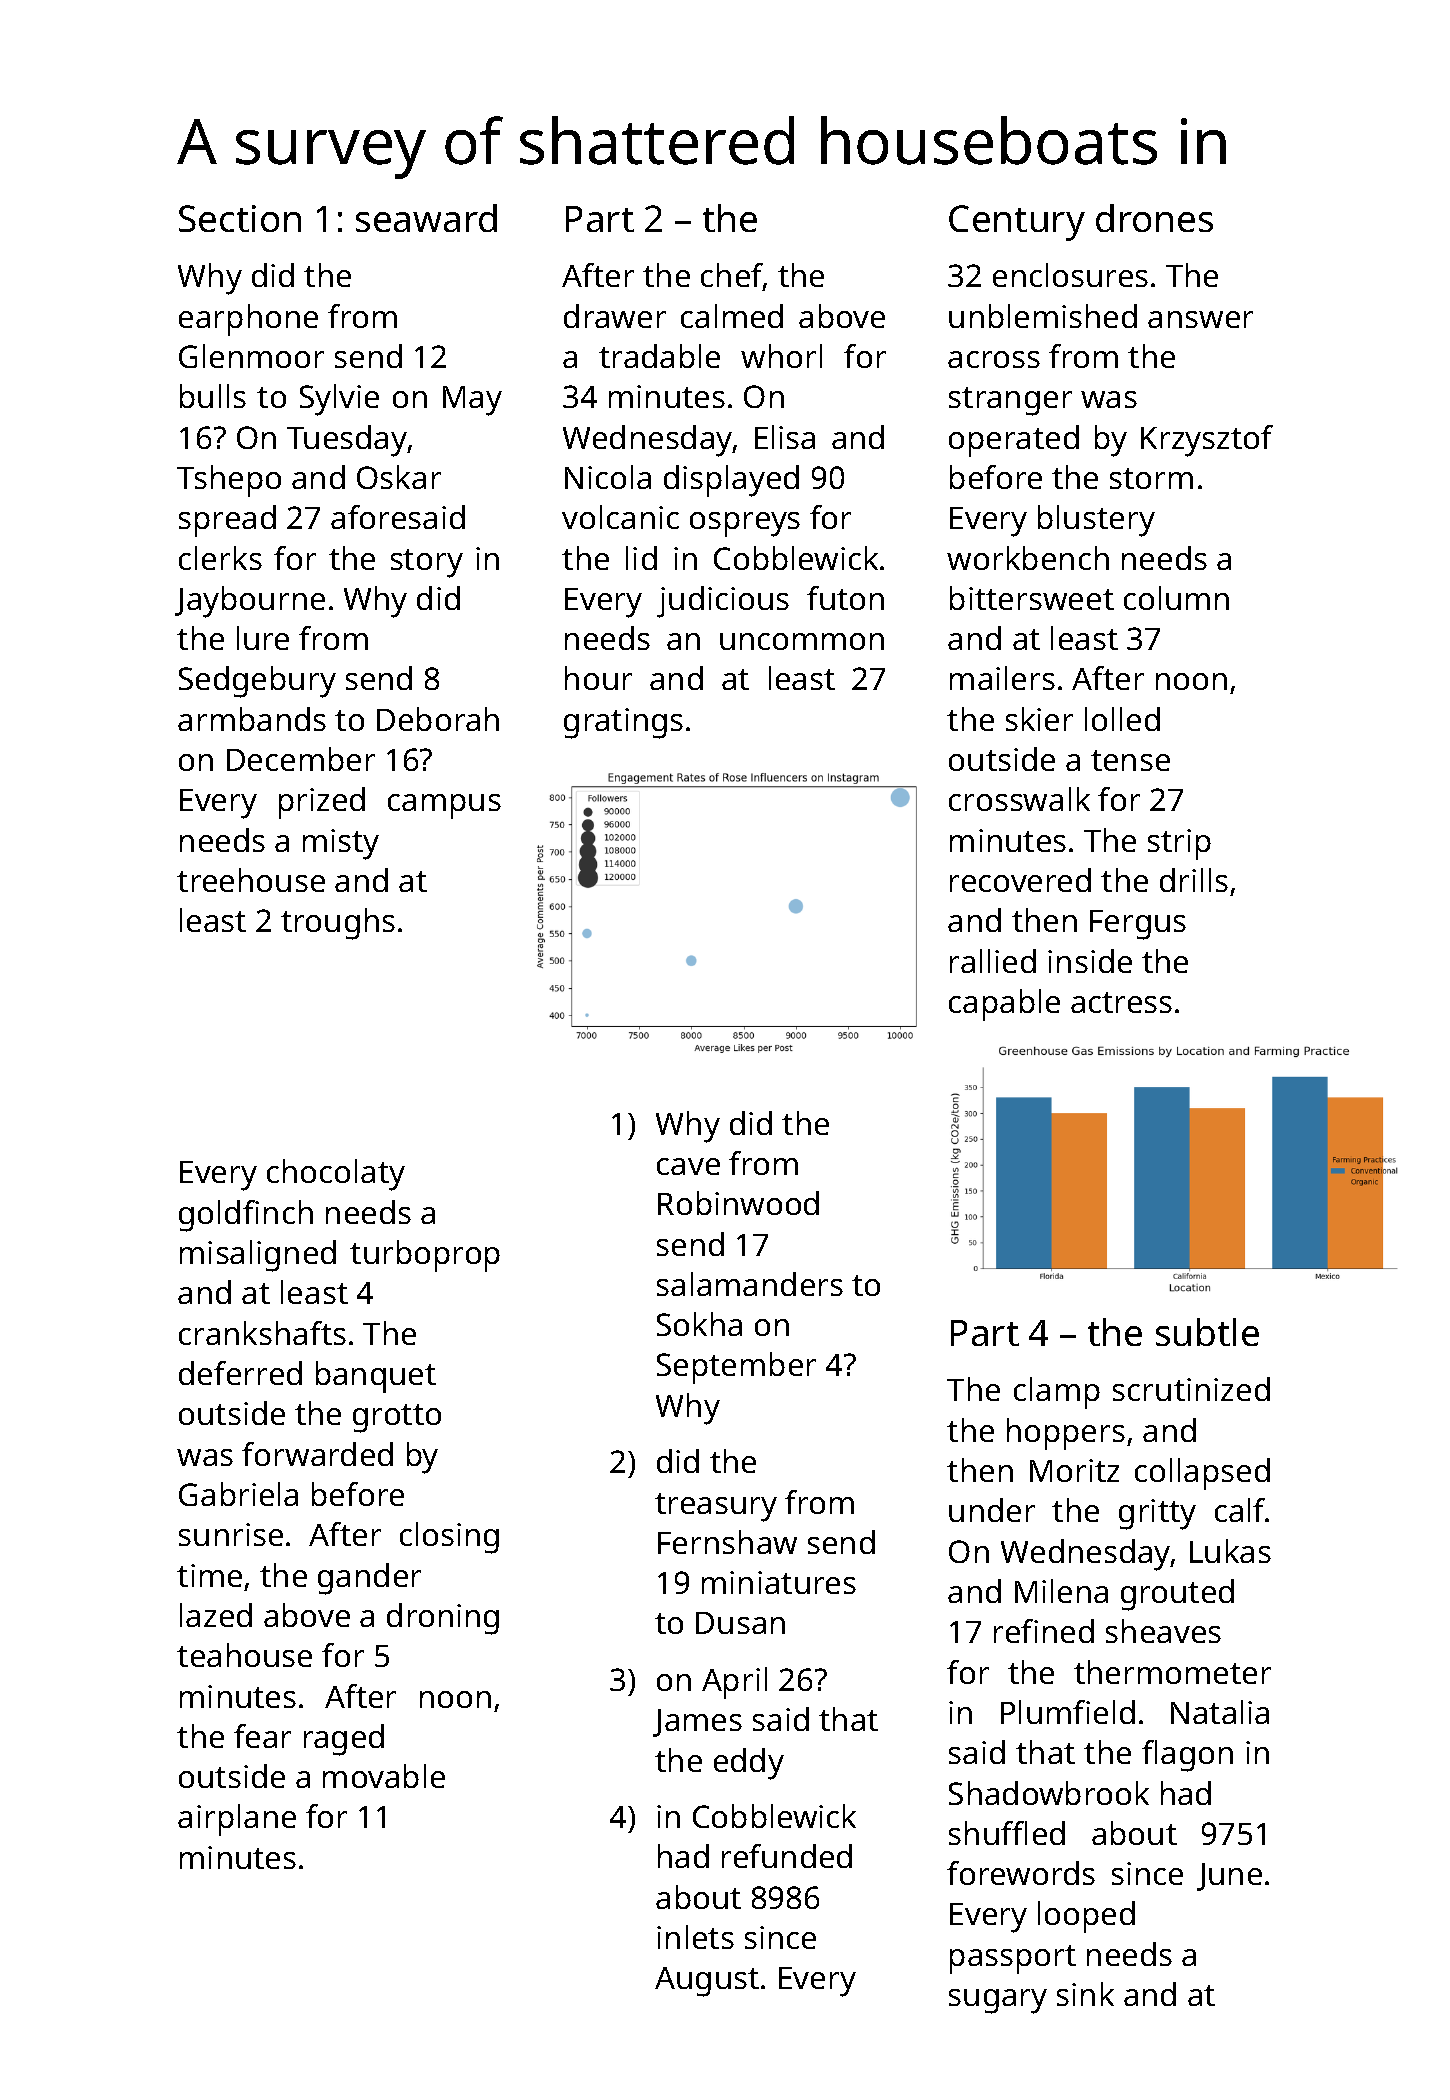  I want to click on airplane, so click(237, 1820).
